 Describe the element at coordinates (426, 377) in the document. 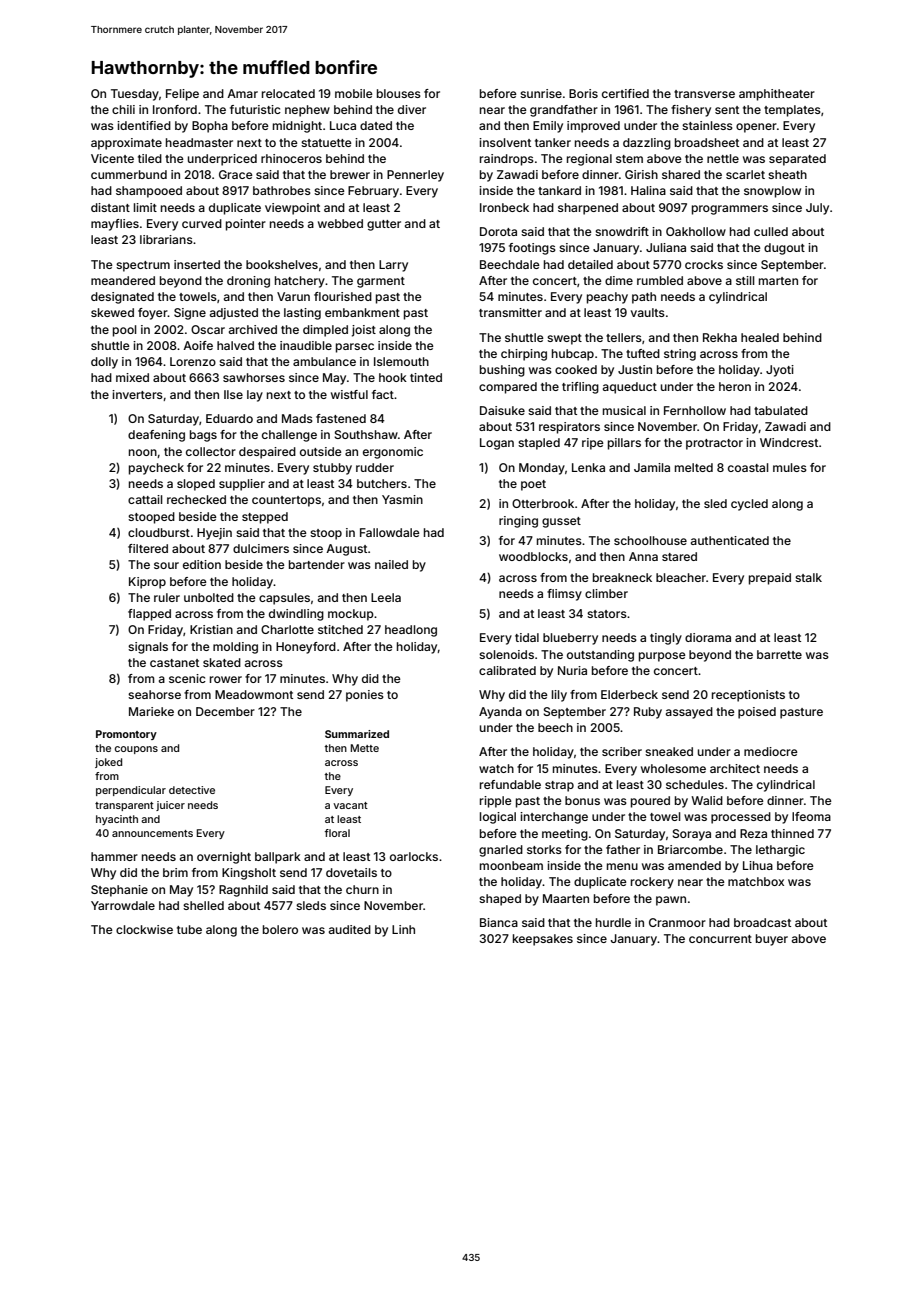

I see `tinted` at that location.
